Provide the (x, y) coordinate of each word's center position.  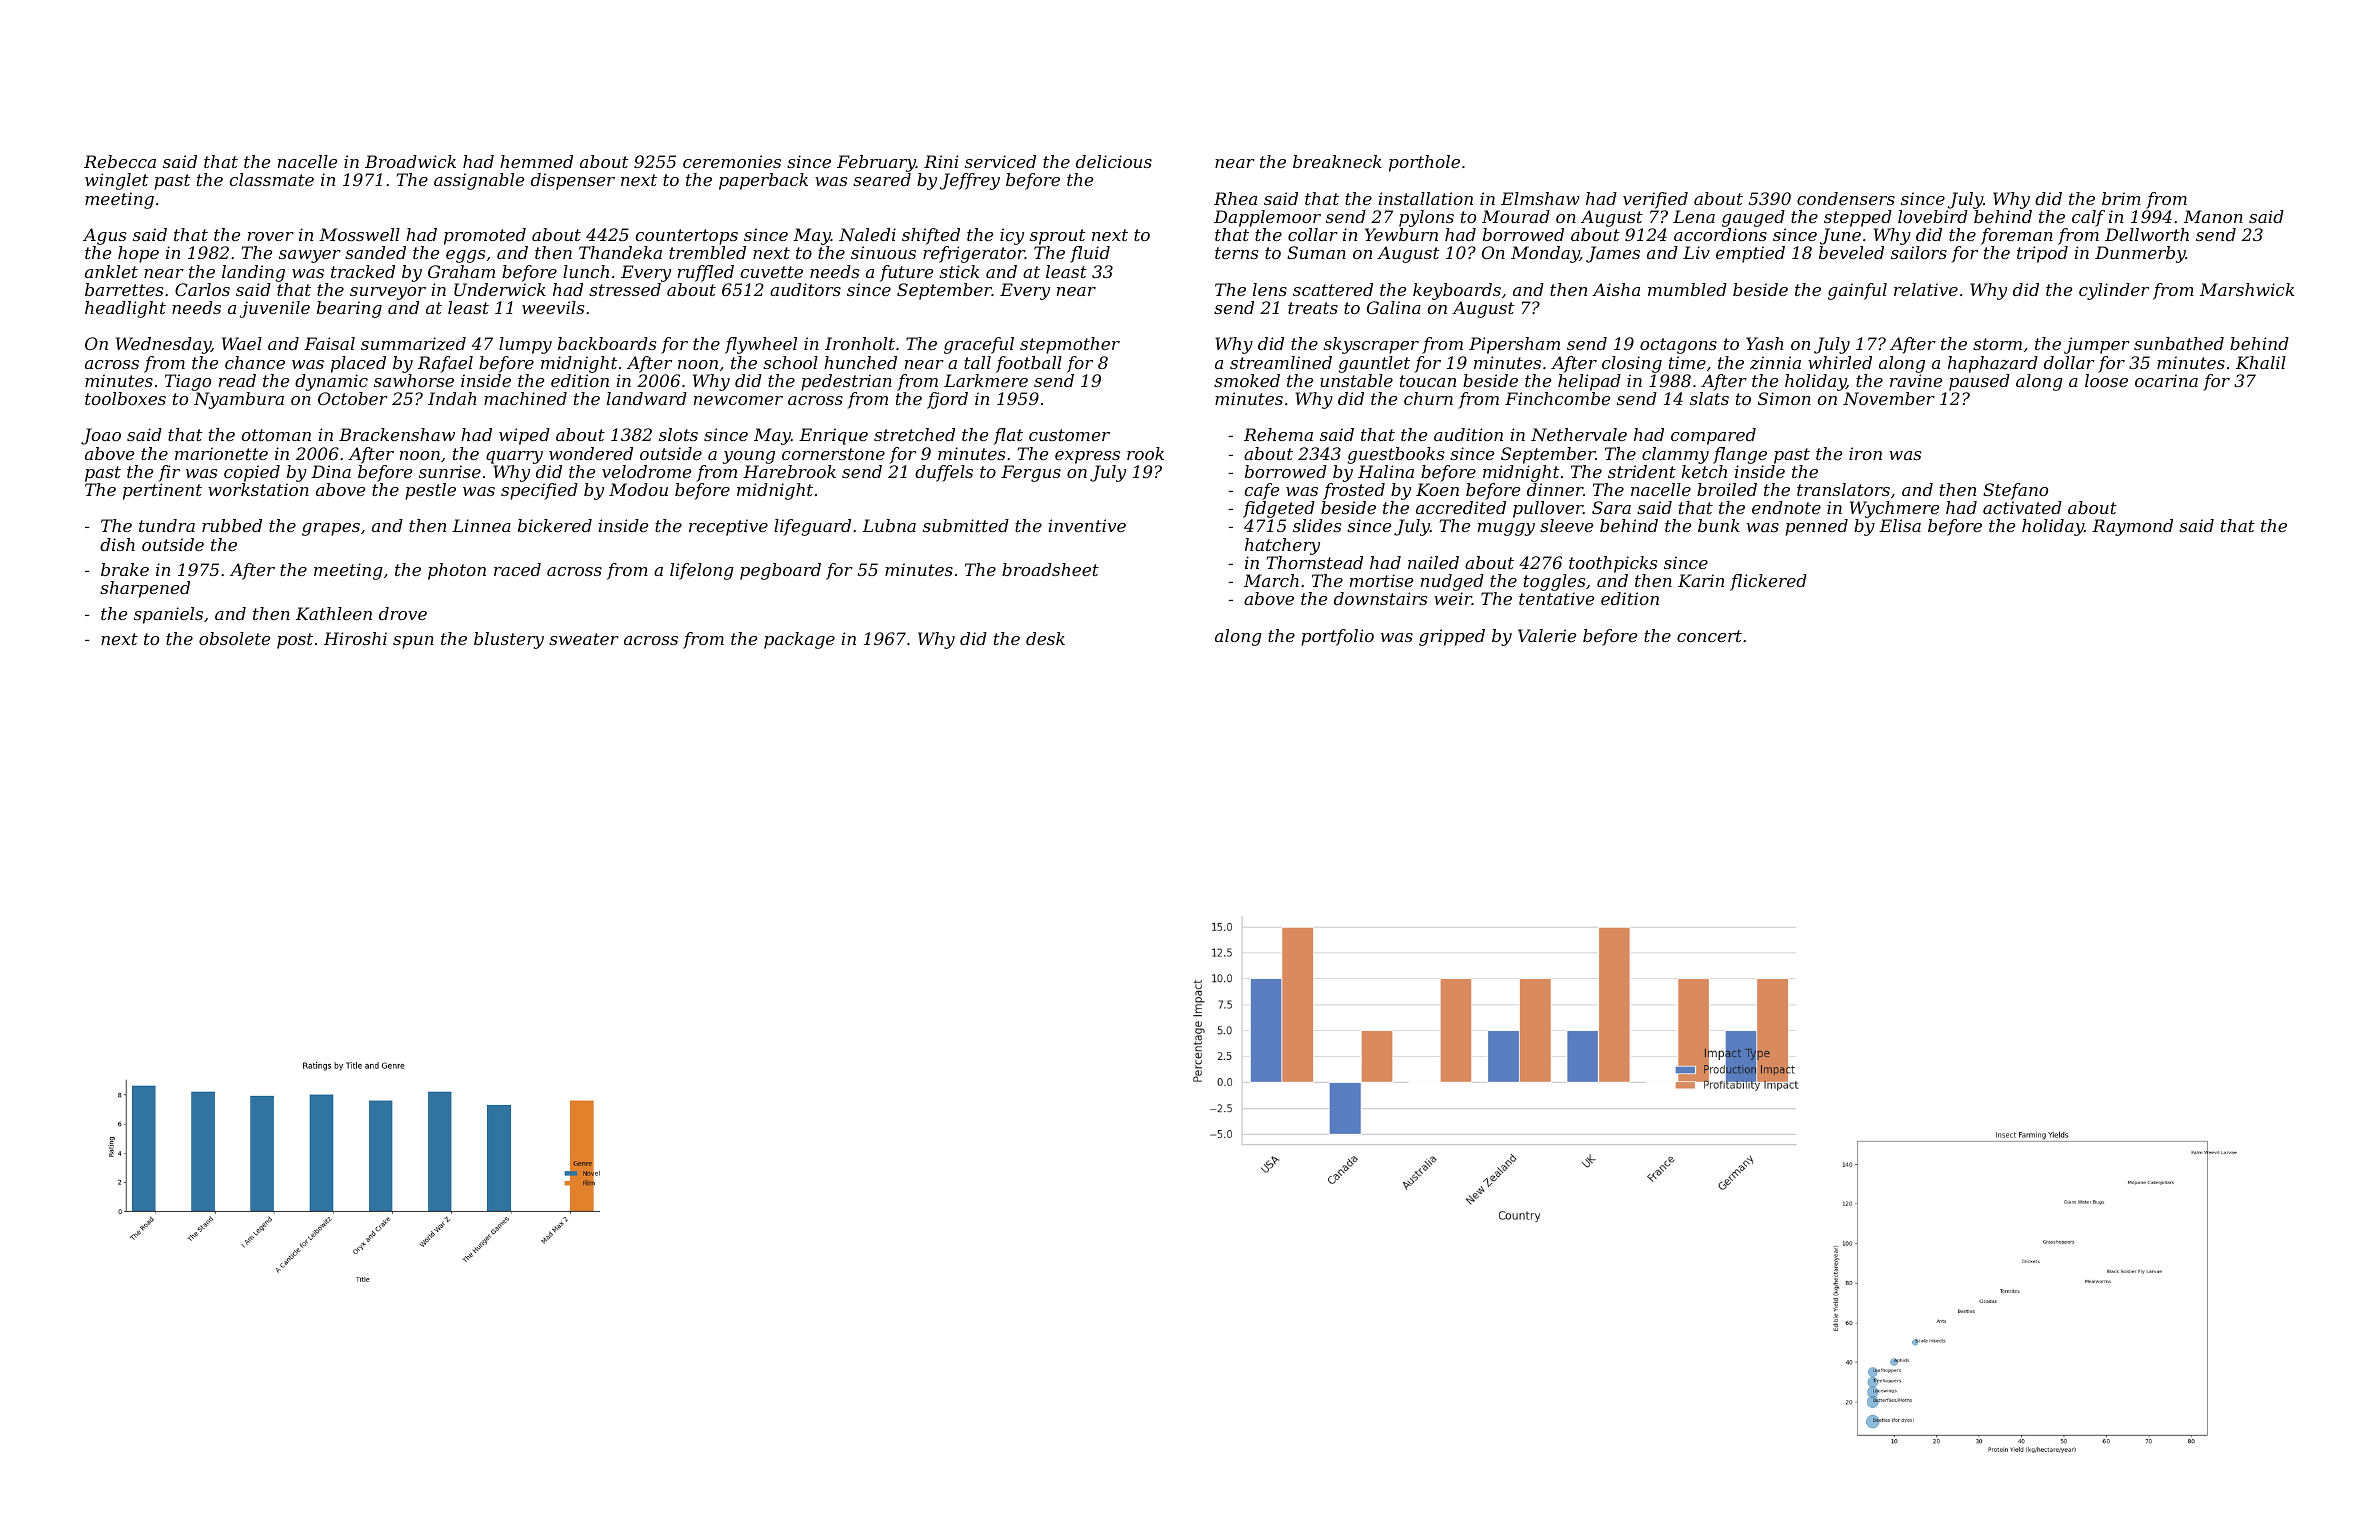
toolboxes (125, 398)
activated (2022, 507)
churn (1428, 398)
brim (2121, 198)
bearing (349, 309)
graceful (979, 345)
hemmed (536, 161)
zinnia (1775, 363)
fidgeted (1279, 509)
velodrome (646, 471)
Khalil (2261, 362)
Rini (941, 161)
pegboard (780, 571)
